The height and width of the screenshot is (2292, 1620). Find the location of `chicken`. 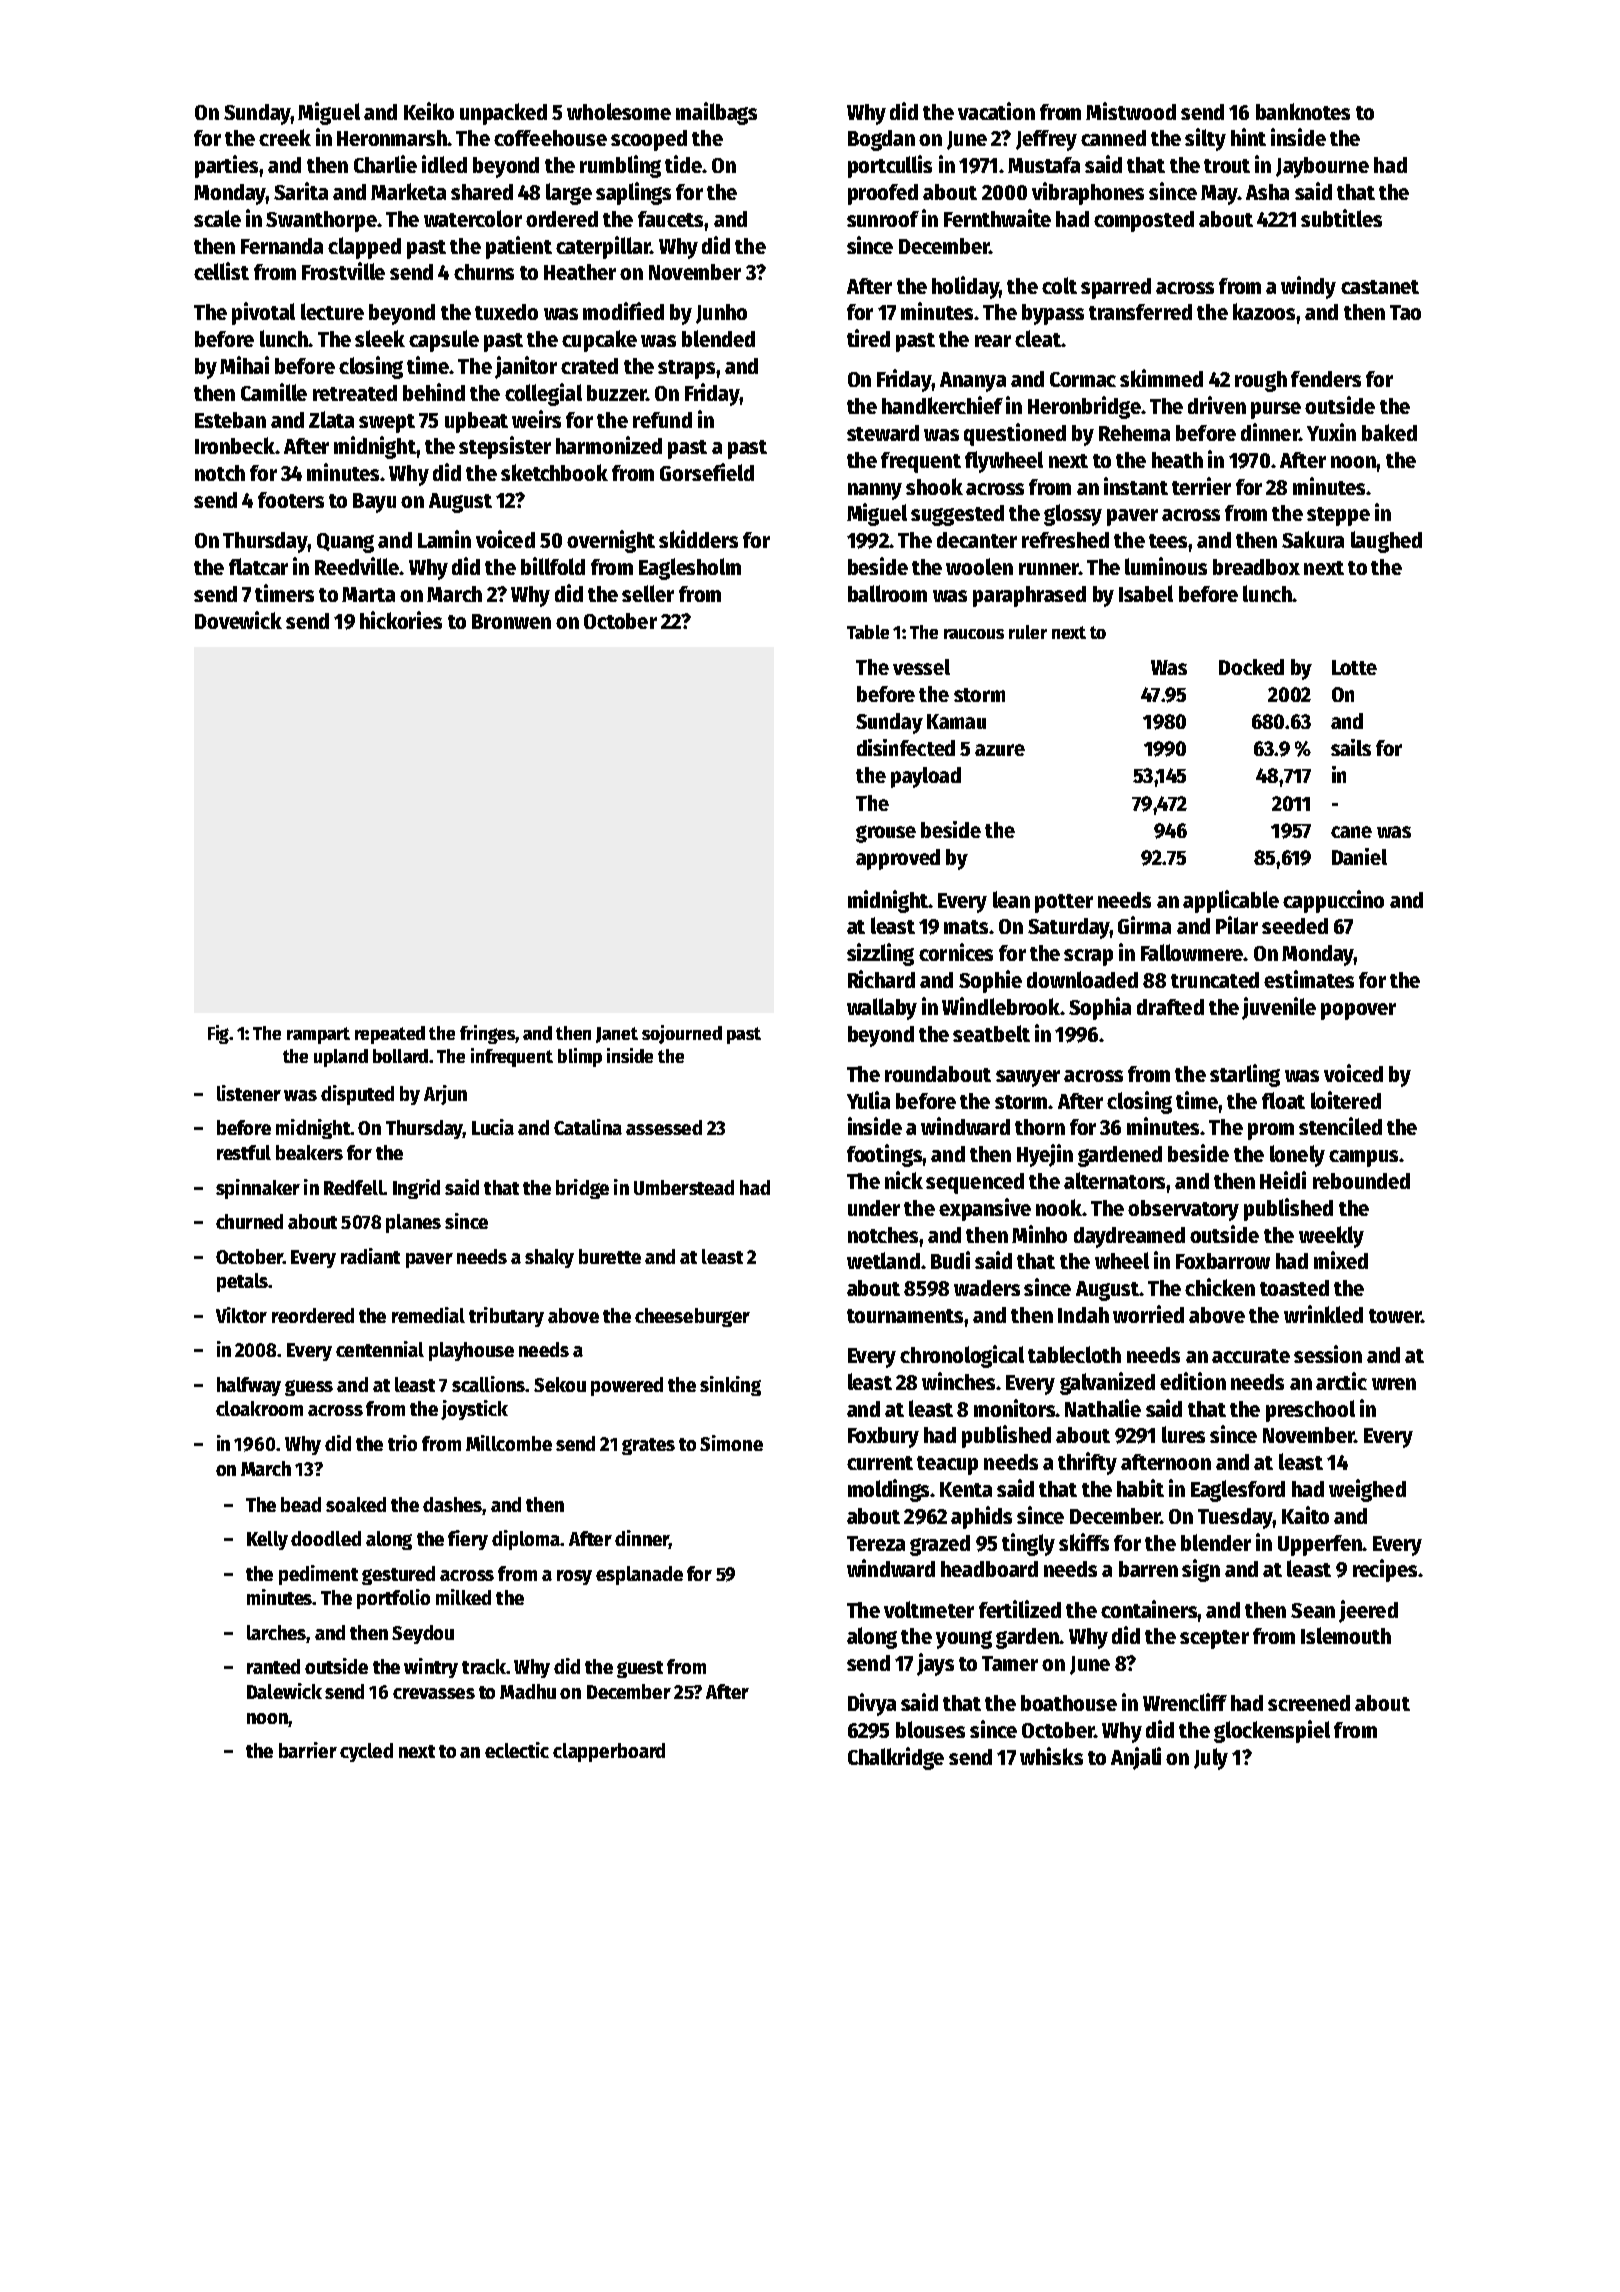

chicken is located at coordinates (1220, 1287).
